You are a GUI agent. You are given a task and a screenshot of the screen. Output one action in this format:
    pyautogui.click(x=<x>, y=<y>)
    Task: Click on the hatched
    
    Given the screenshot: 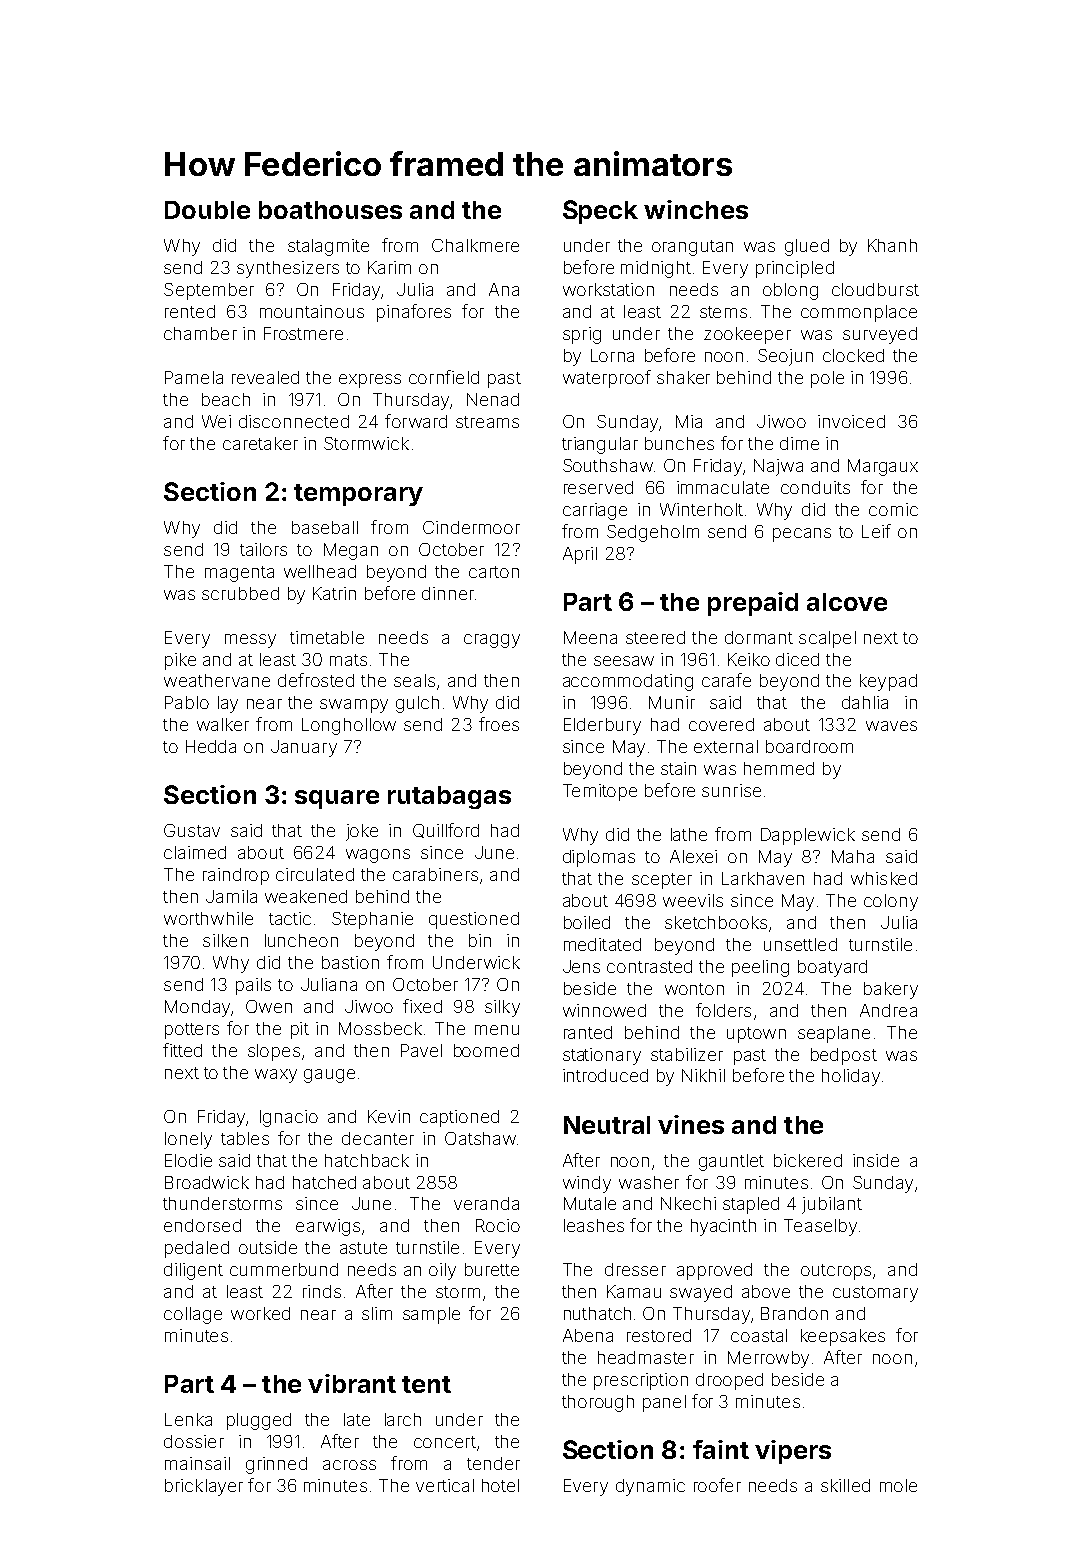 What is the action you would take?
    pyautogui.click(x=324, y=1182)
